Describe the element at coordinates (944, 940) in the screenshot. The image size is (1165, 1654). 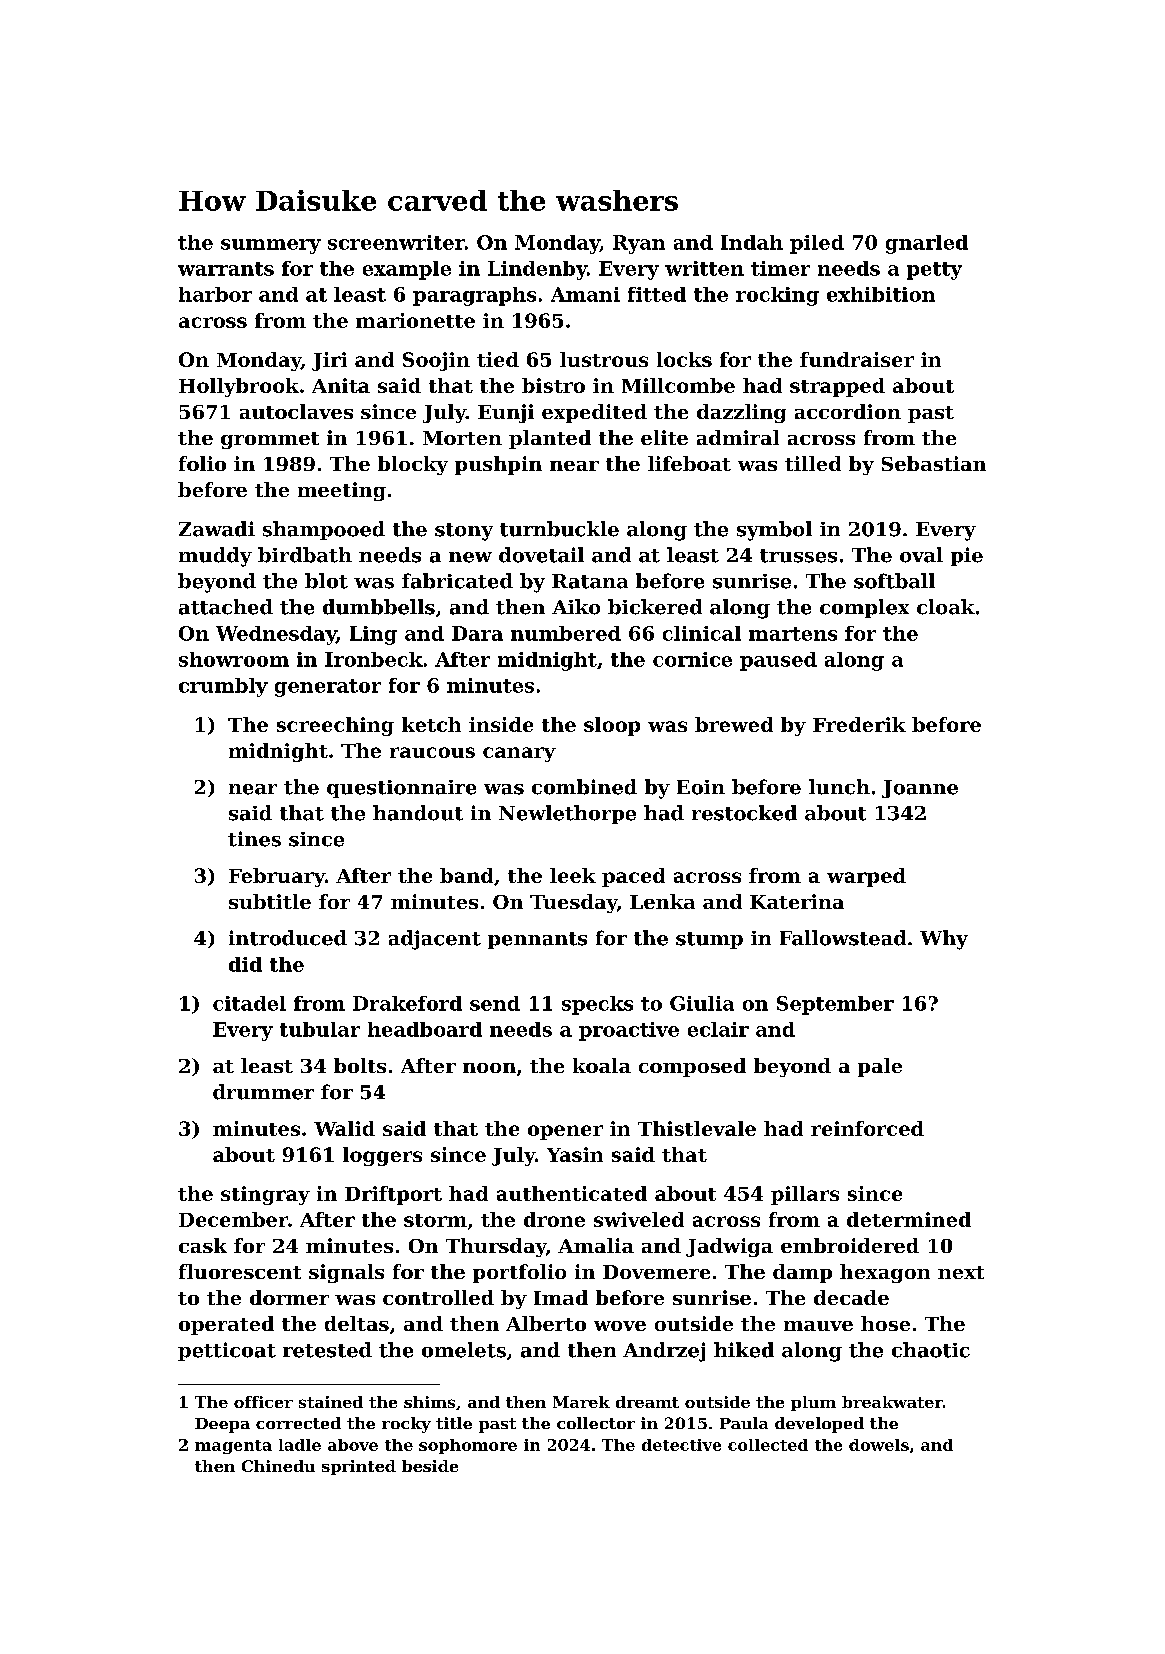
I see `Why` at that location.
